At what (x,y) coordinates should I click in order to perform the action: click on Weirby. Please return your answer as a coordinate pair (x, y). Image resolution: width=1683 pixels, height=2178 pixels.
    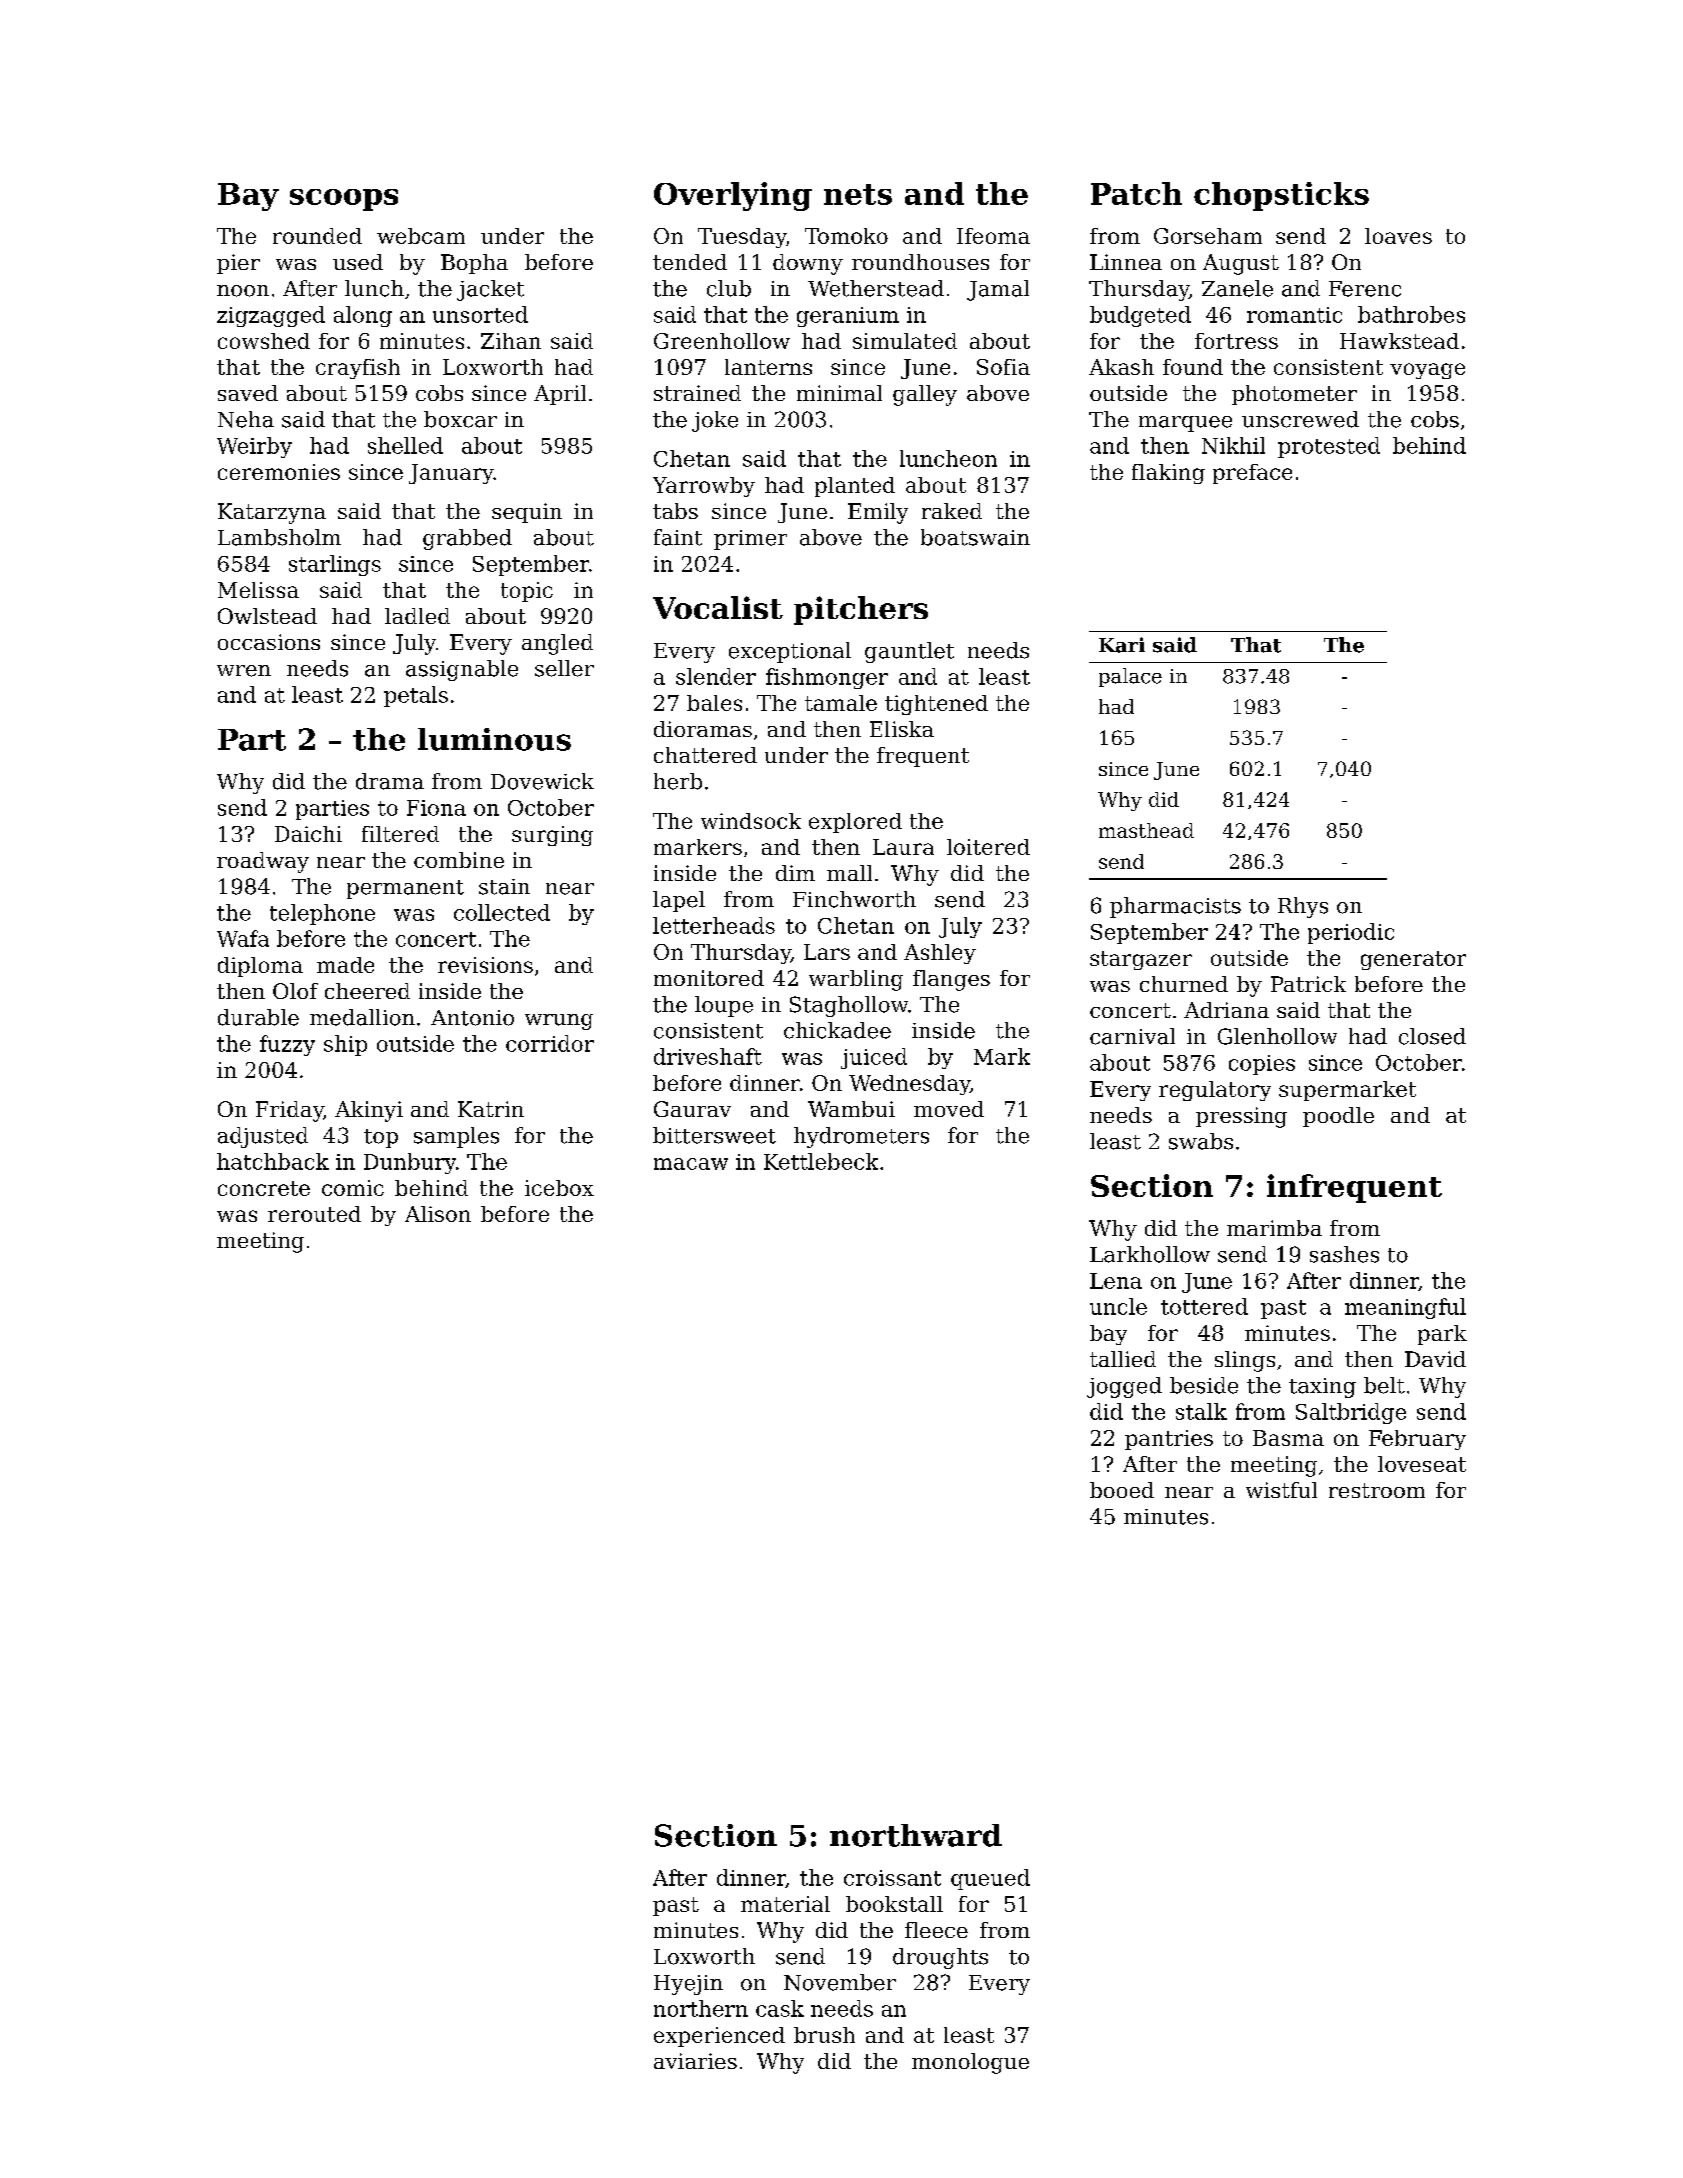
    Looking at the image, I should click on (254, 447).
